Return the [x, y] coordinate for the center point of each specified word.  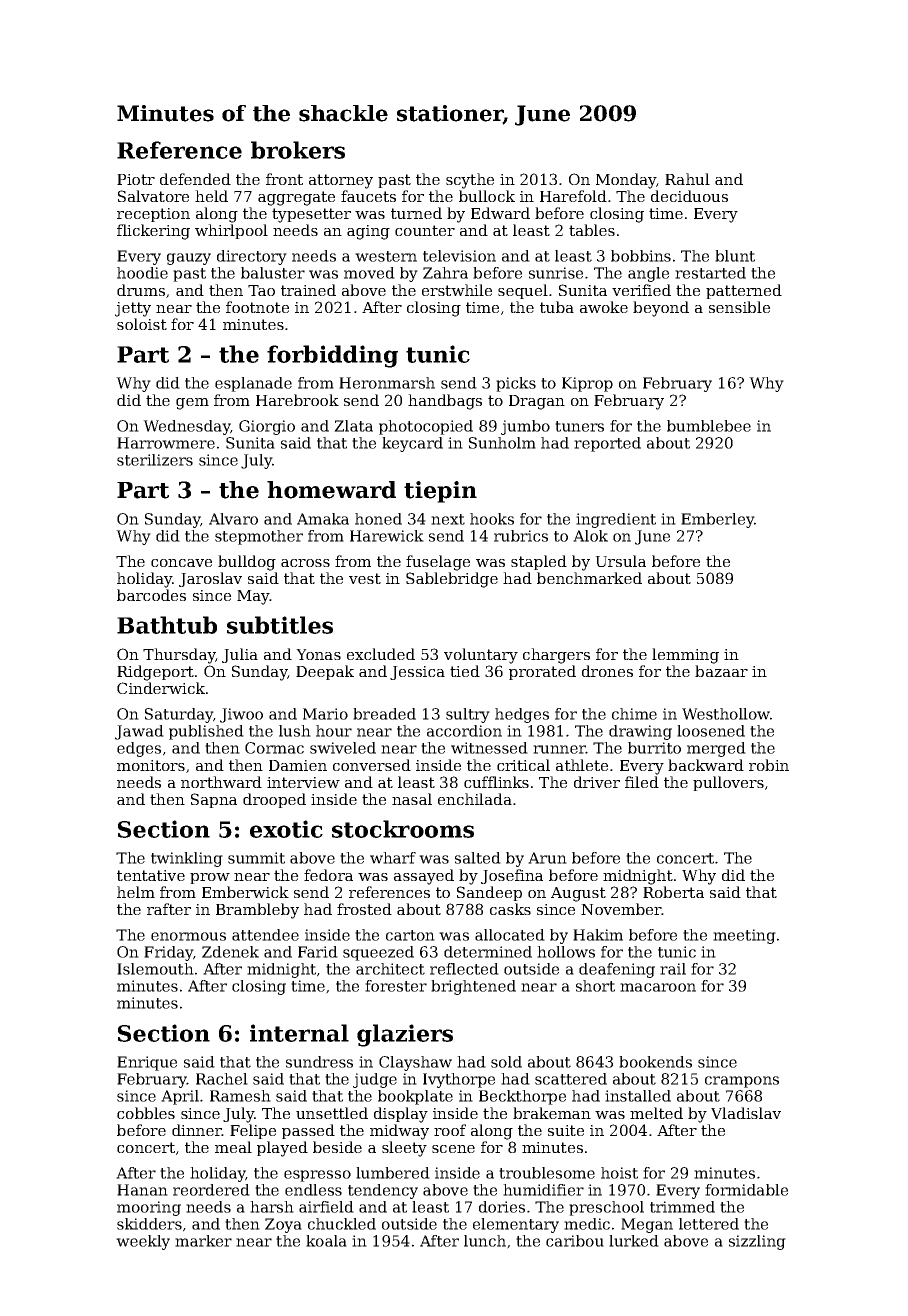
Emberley [717, 520]
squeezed [378, 953]
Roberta [673, 892]
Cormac [274, 748]
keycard [412, 444]
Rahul [687, 179]
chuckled [342, 1224]
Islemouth [155, 969]
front [284, 179]
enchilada [475, 799]
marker [203, 1241]
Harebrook [297, 400]
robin [769, 765]
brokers [298, 150]
